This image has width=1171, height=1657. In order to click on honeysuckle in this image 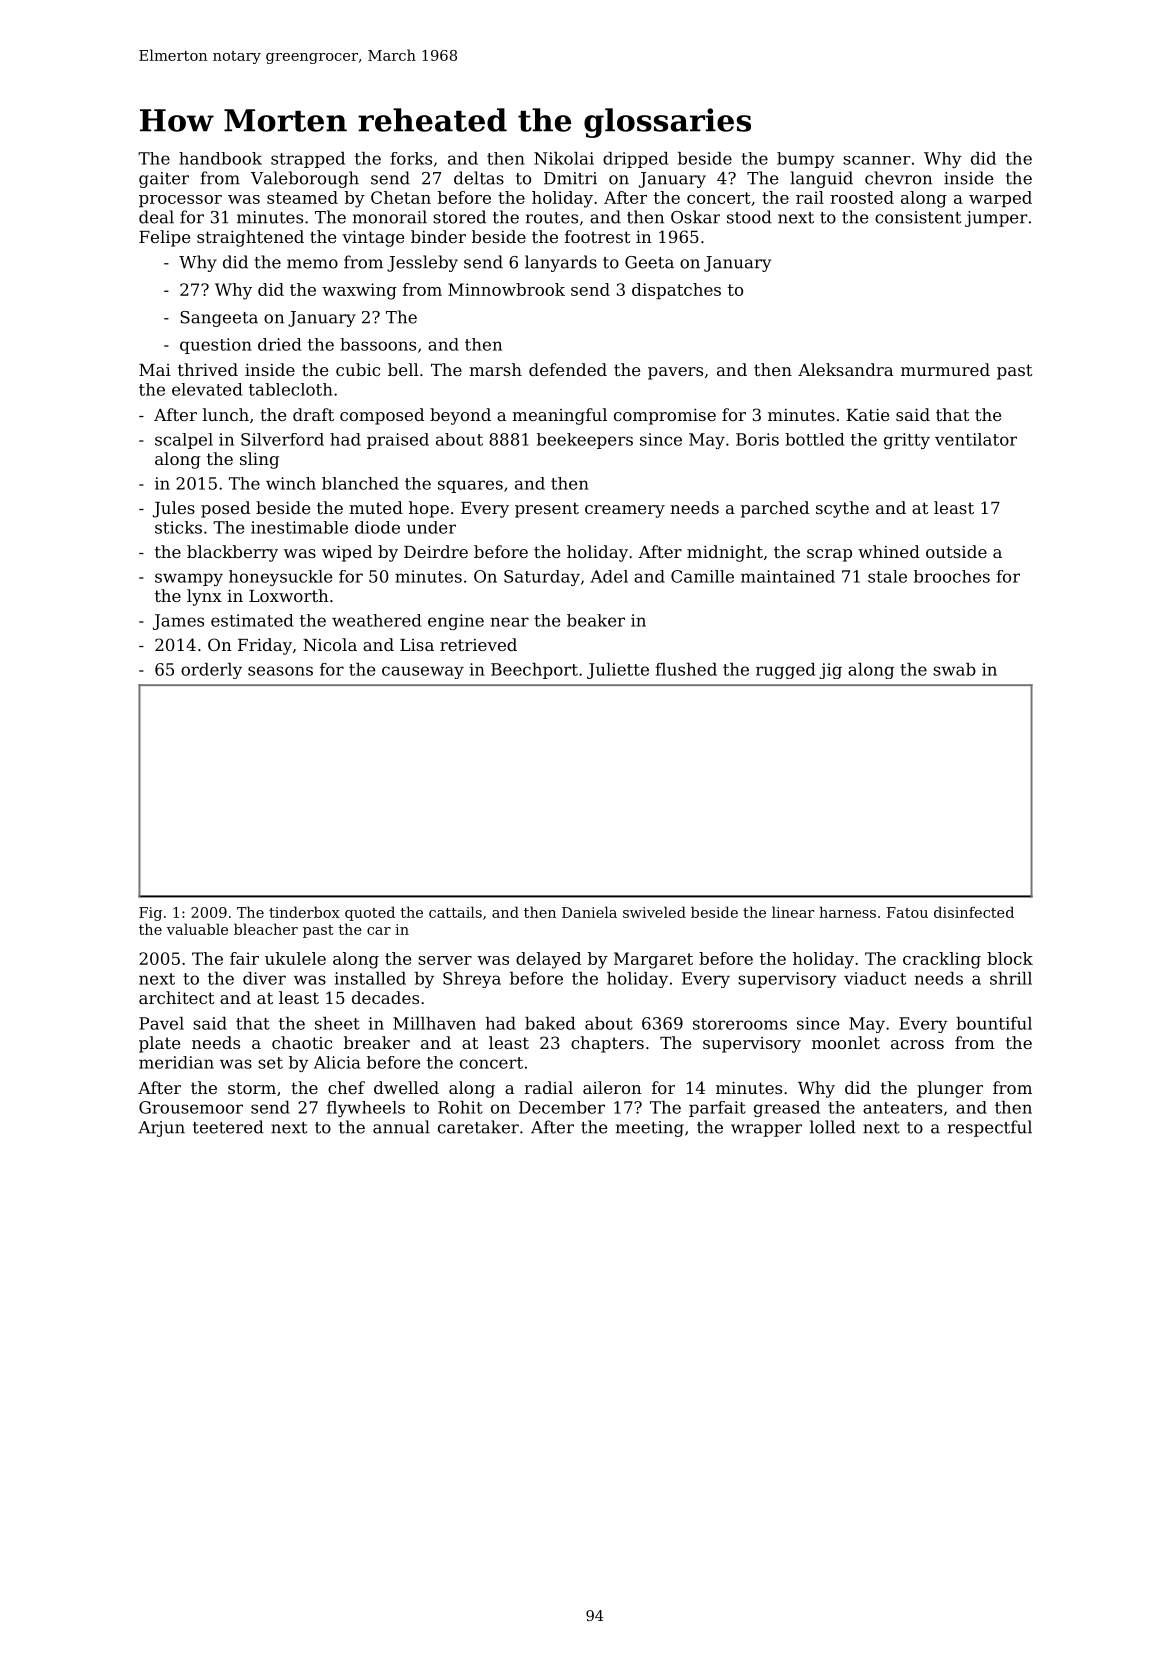, I will do `click(280, 578)`.
